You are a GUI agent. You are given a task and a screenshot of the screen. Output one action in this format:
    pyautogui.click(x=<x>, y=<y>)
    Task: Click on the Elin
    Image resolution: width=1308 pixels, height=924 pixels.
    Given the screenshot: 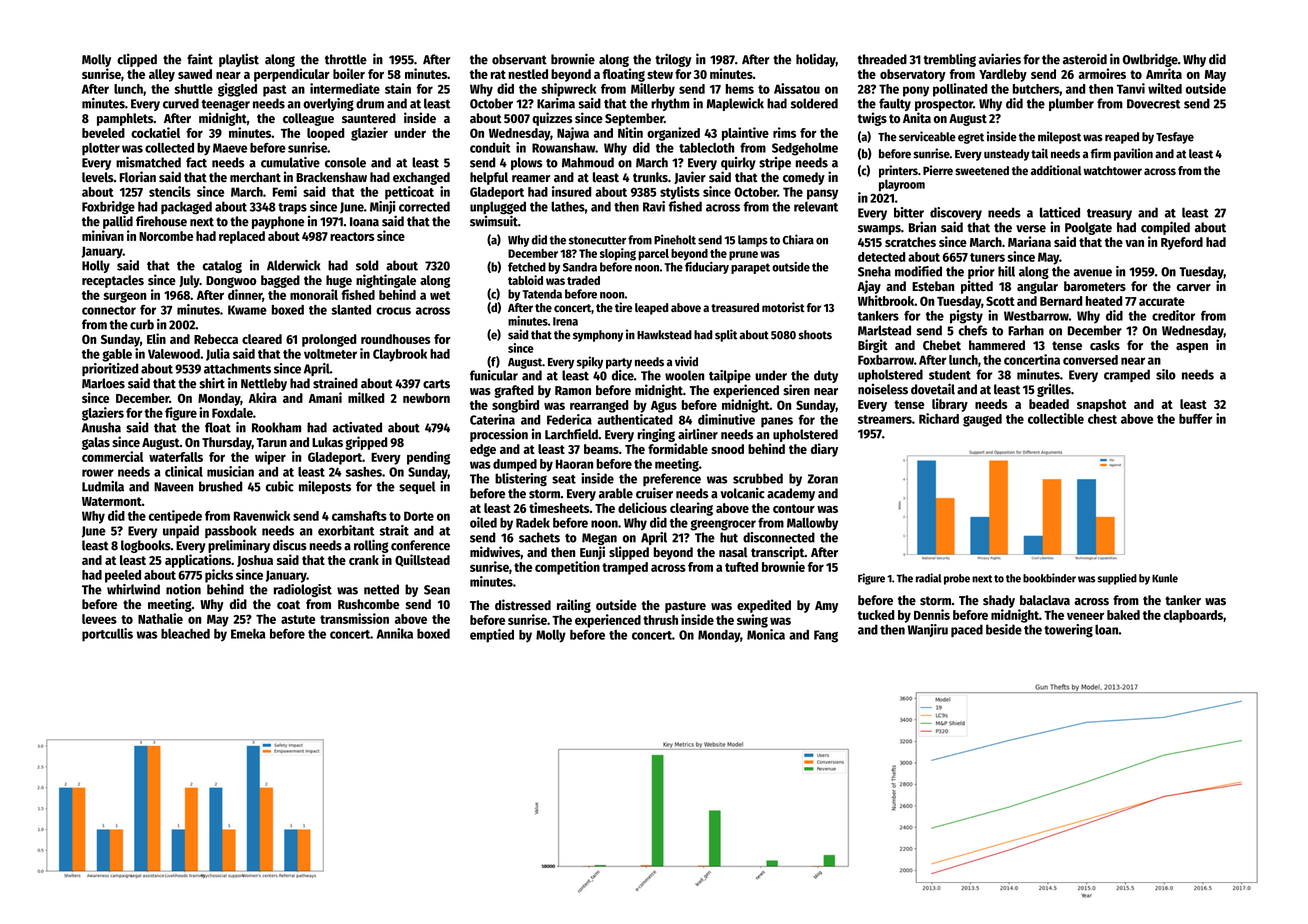 What is the action you would take?
    pyautogui.click(x=156, y=338)
